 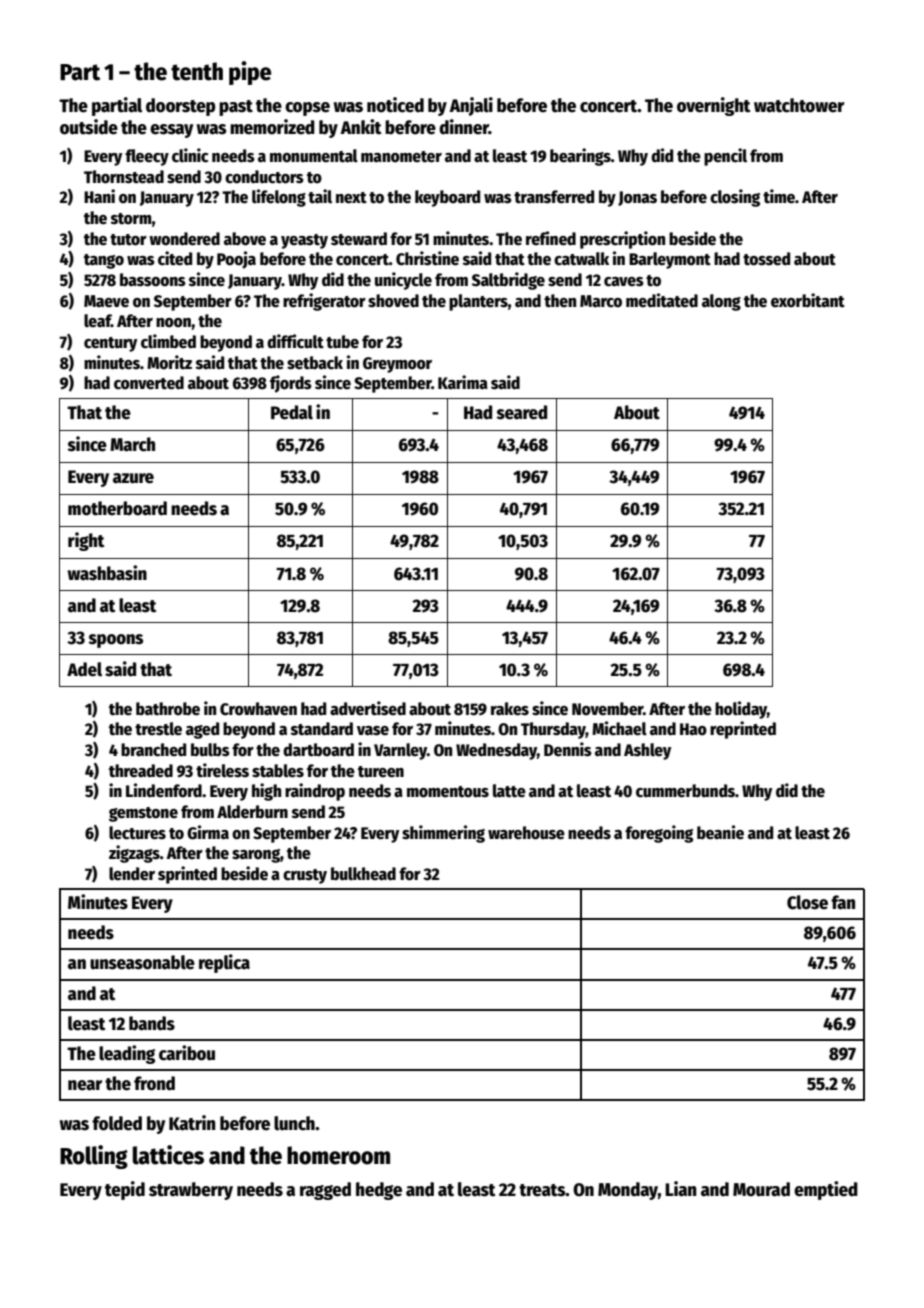 What do you see at coordinates (496, 751) in the screenshot?
I see `Wednesday` at bounding box center [496, 751].
